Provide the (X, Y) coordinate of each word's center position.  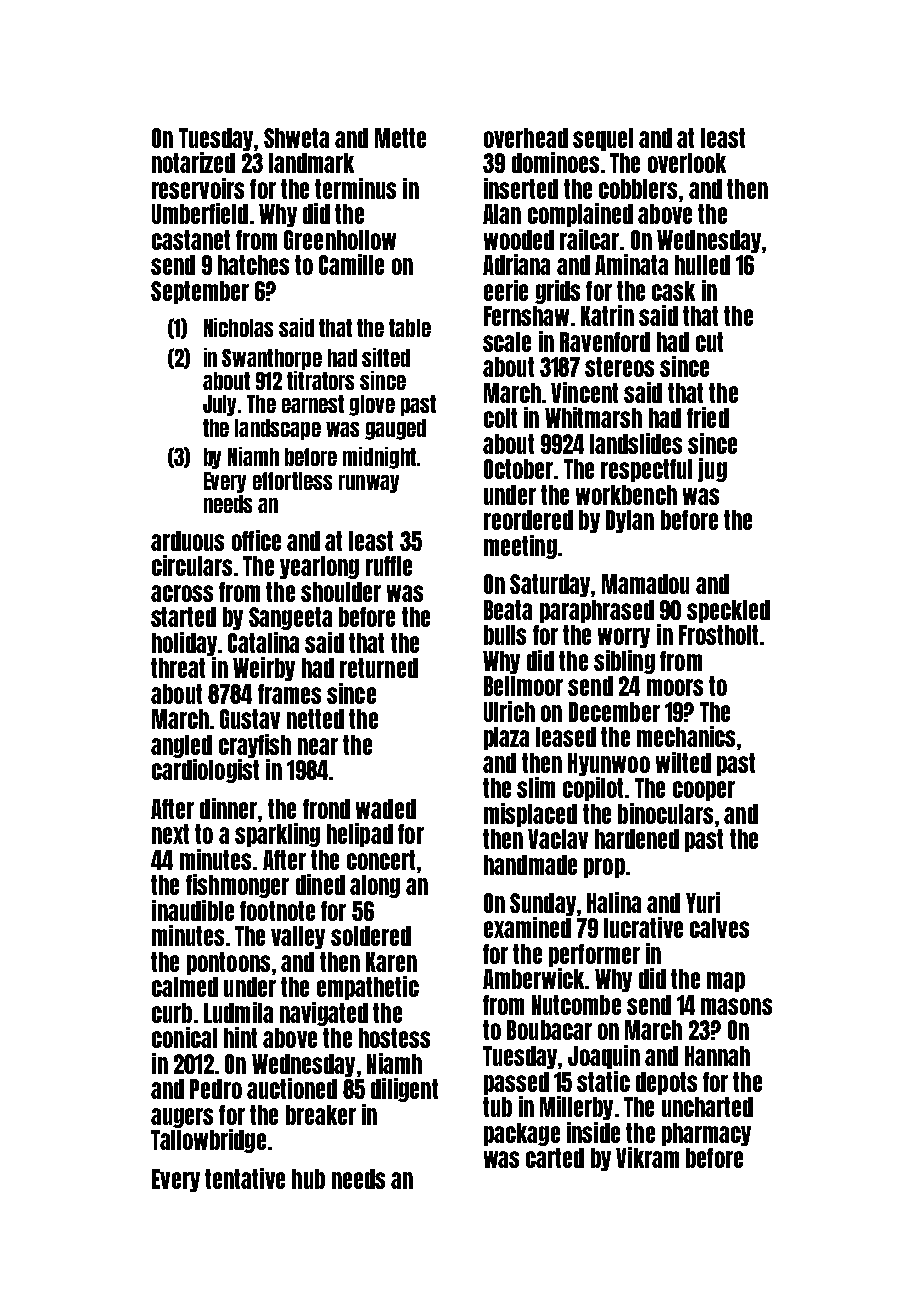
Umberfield (200, 213)
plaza (506, 738)
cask (673, 291)
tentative (245, 1178)
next (170, 834)
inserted (521, 188)
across (182, 593)
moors (675, 687)
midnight (379, 458)
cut (709, 342)
